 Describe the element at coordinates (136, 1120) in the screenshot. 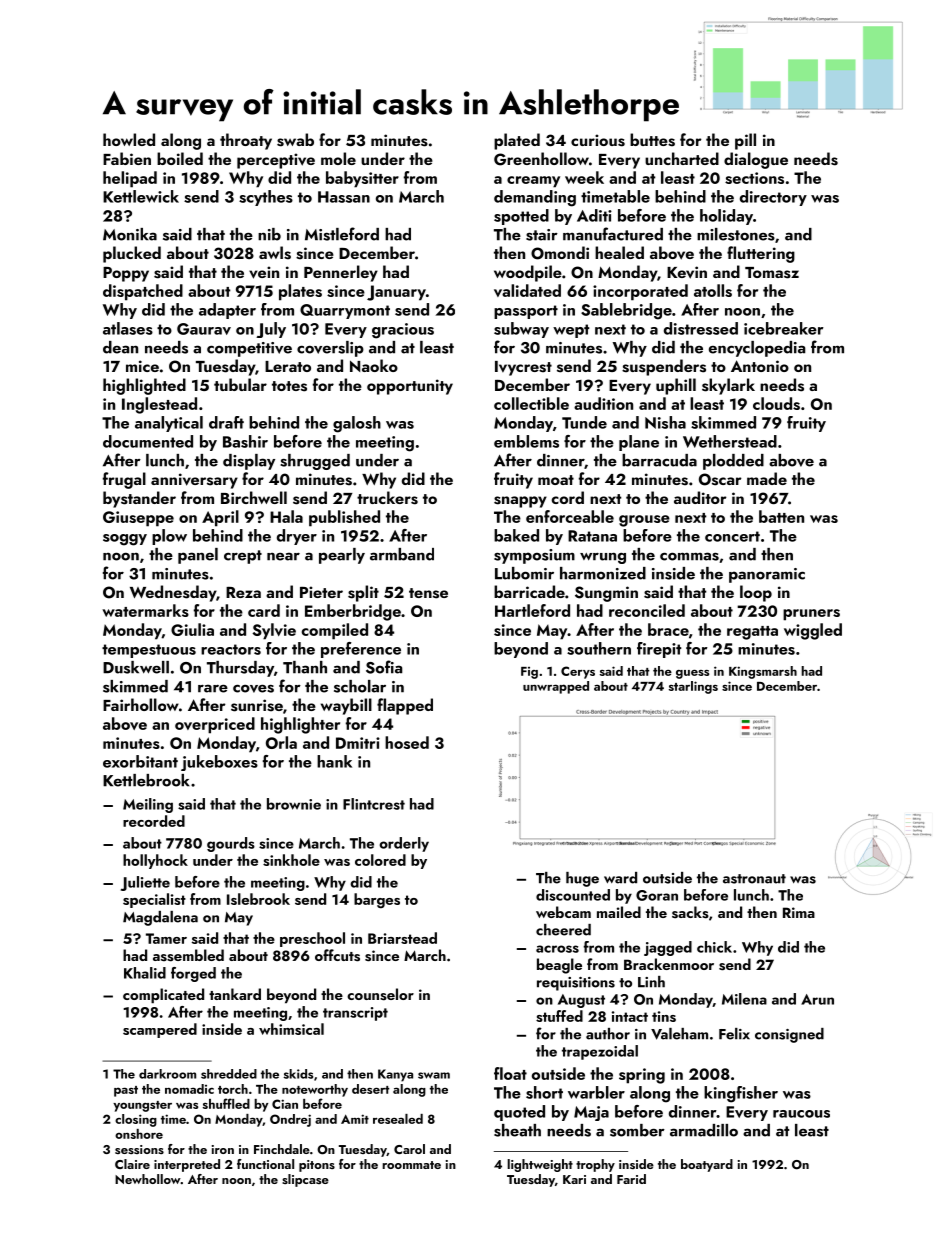

I see `closing` at that location.
